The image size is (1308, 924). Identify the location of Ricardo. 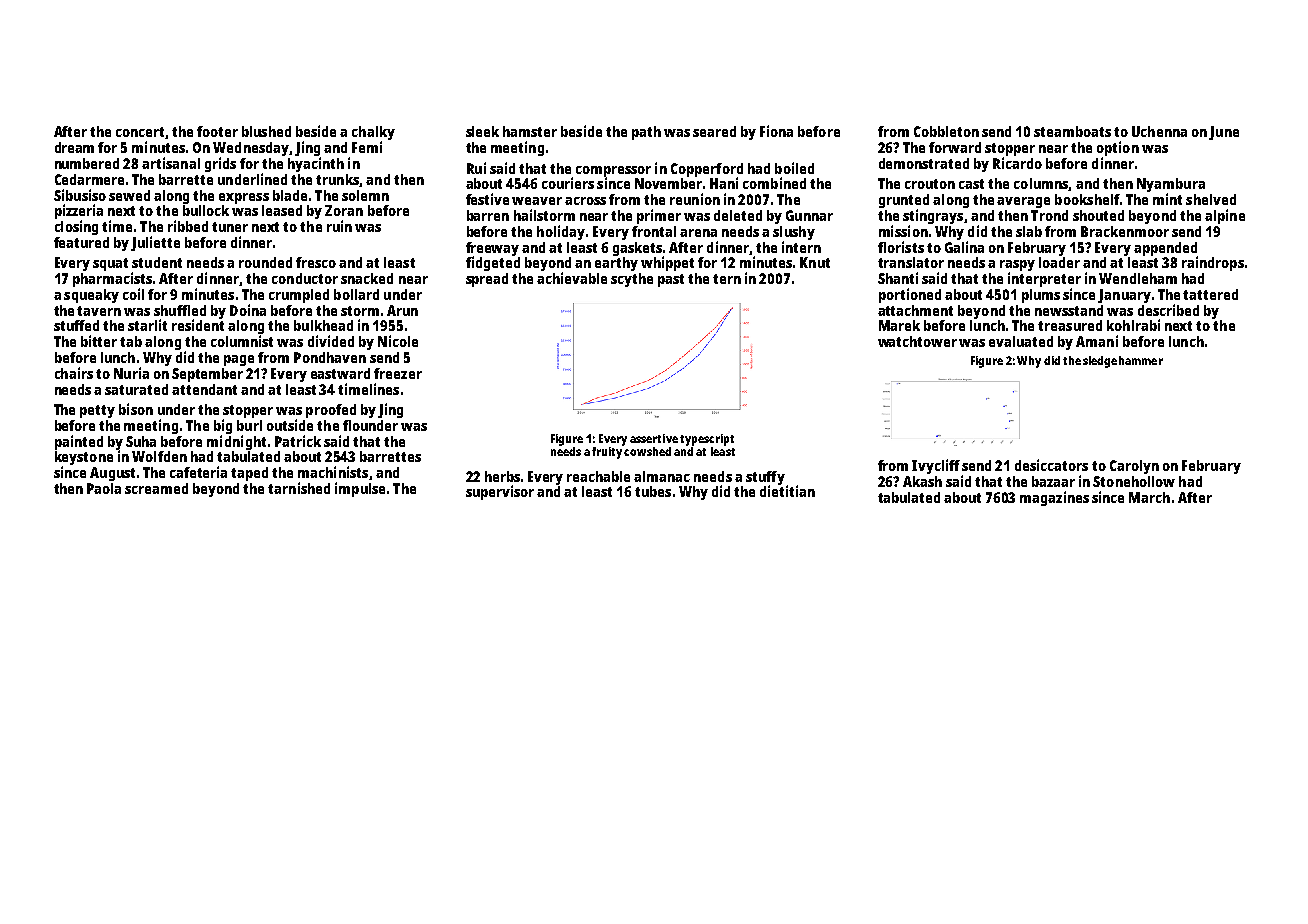
(1017, 163).
